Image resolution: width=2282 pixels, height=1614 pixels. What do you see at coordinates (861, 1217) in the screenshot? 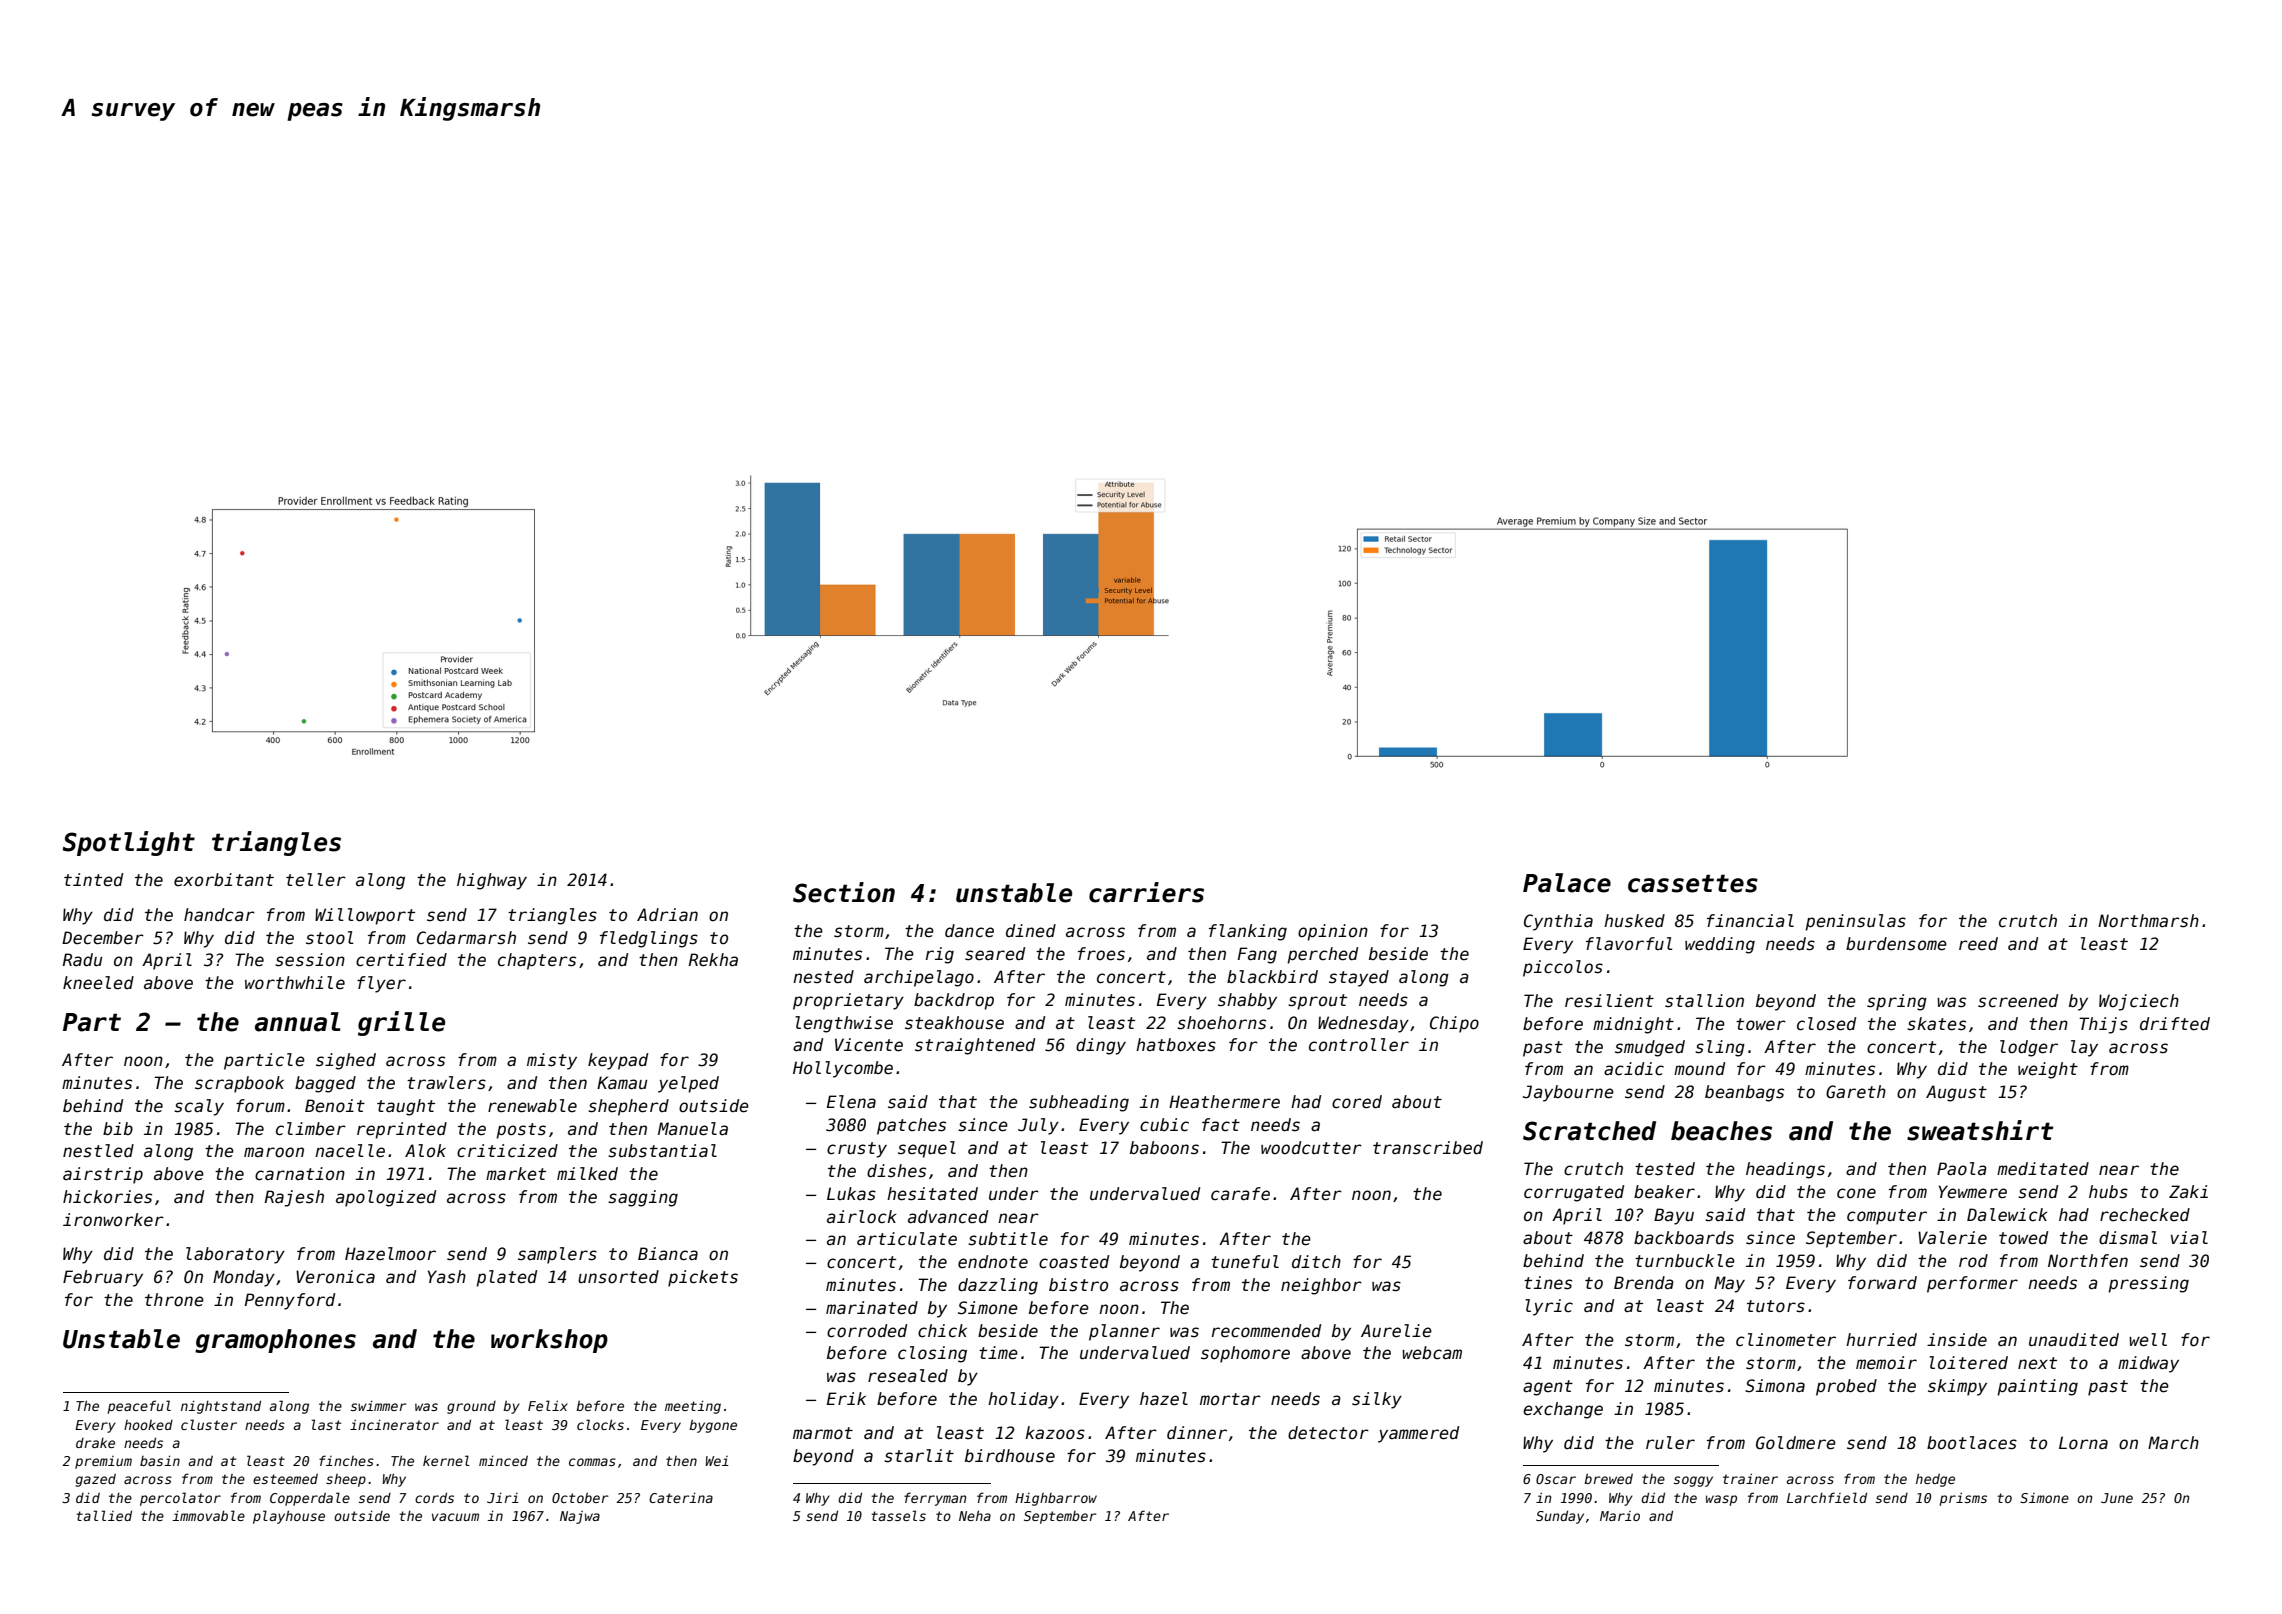
I see `airlock` at bounding box center [861, 1217].
